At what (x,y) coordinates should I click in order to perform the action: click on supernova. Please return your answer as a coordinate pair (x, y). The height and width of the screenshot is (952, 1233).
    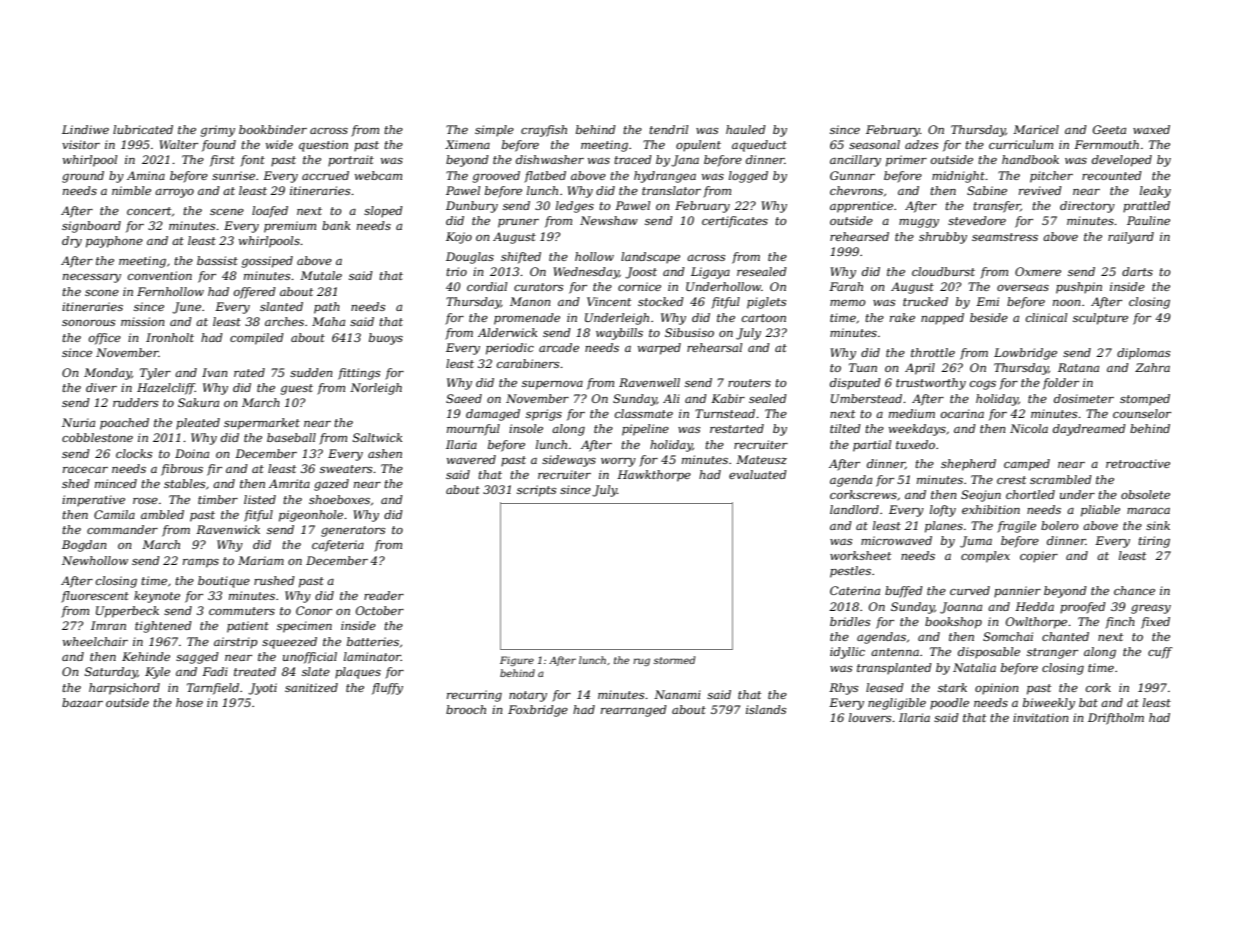
    Looking at the image, I should click on (552, 385).
